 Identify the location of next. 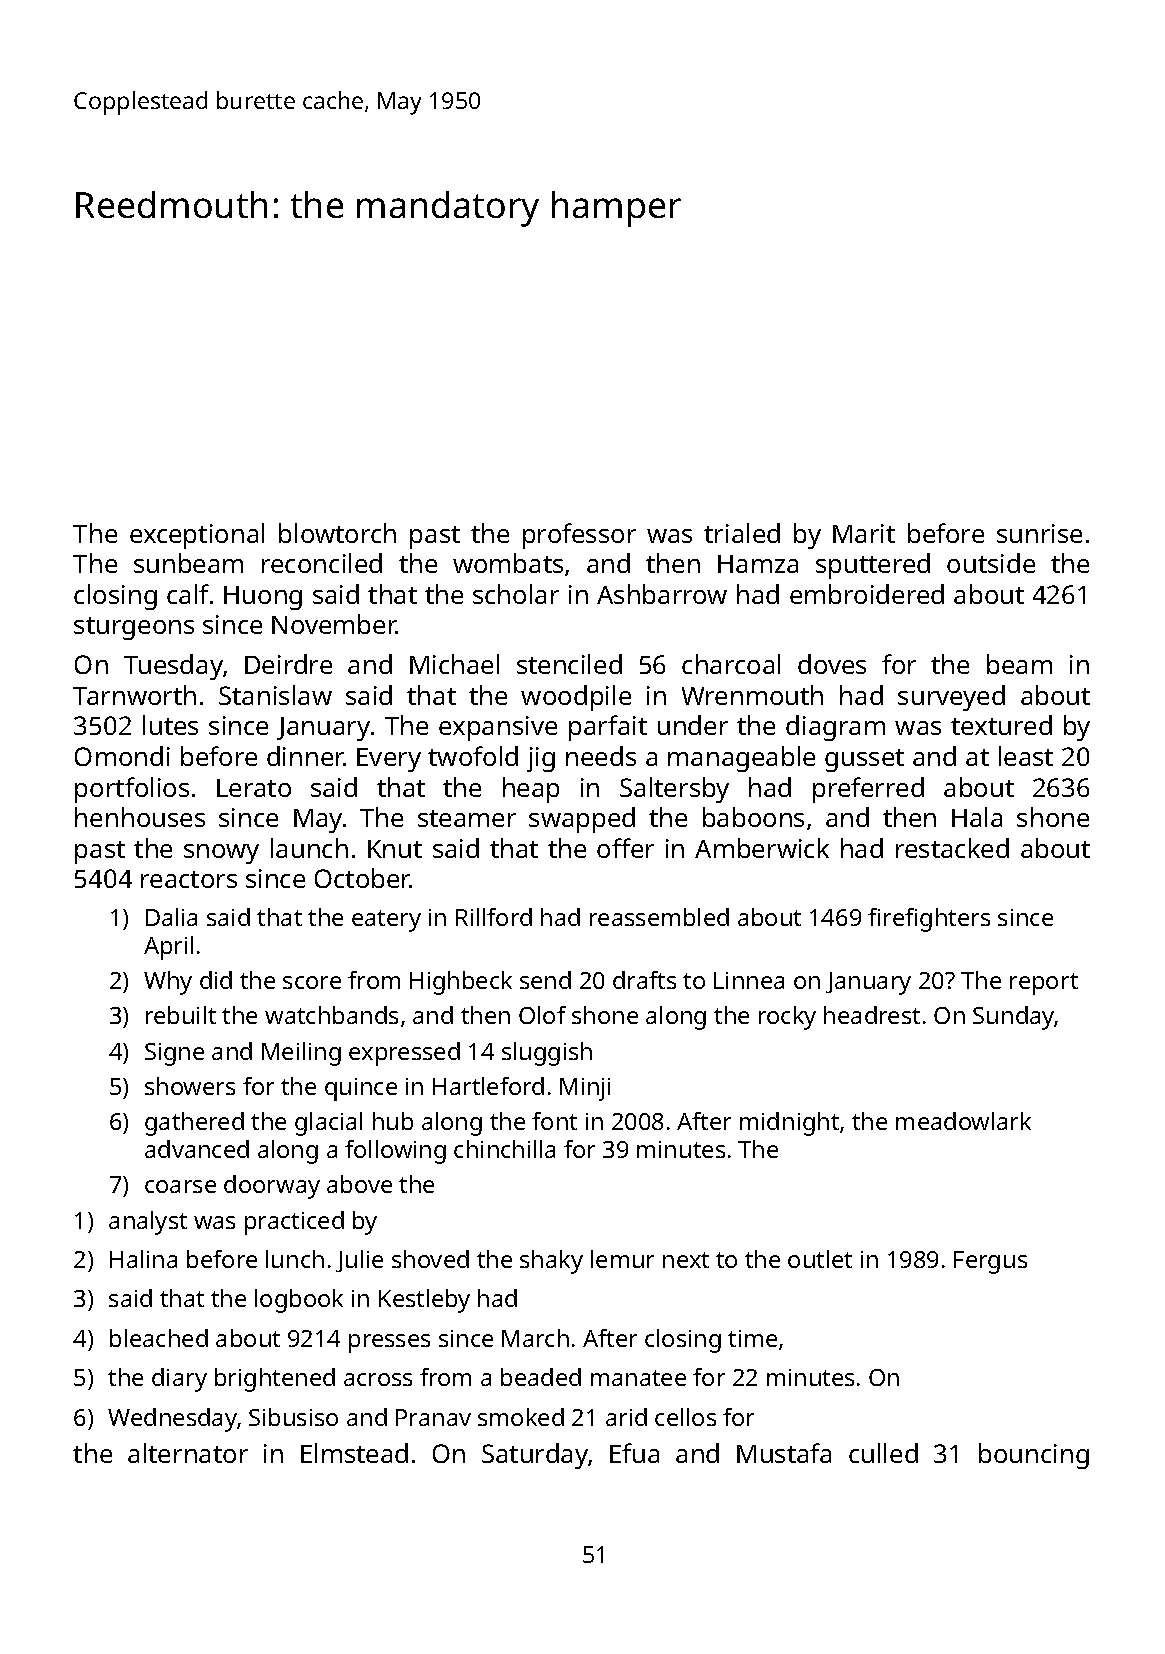
(686, 1260).
